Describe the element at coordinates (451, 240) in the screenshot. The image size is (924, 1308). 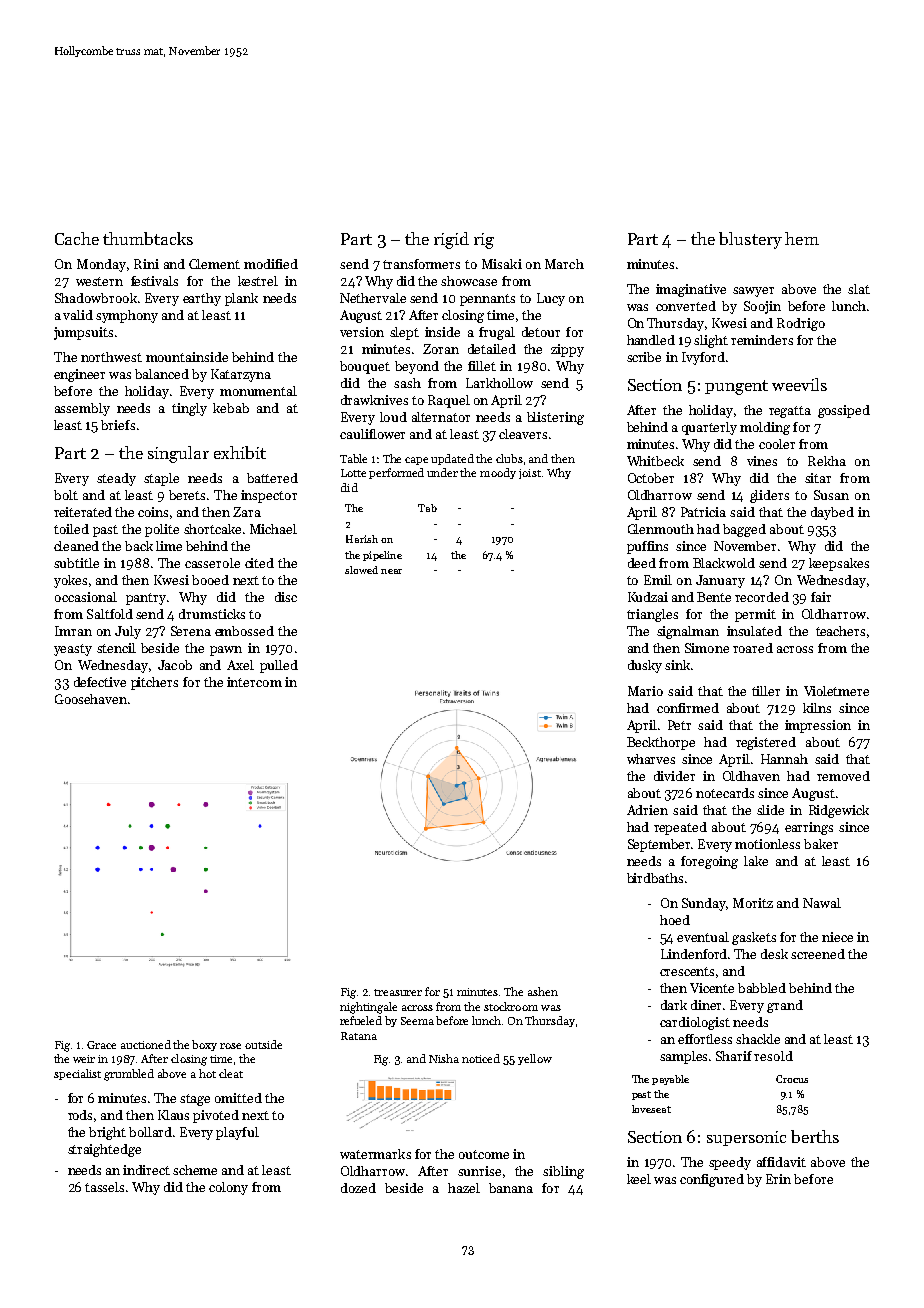
I see `rigid` at that location.
